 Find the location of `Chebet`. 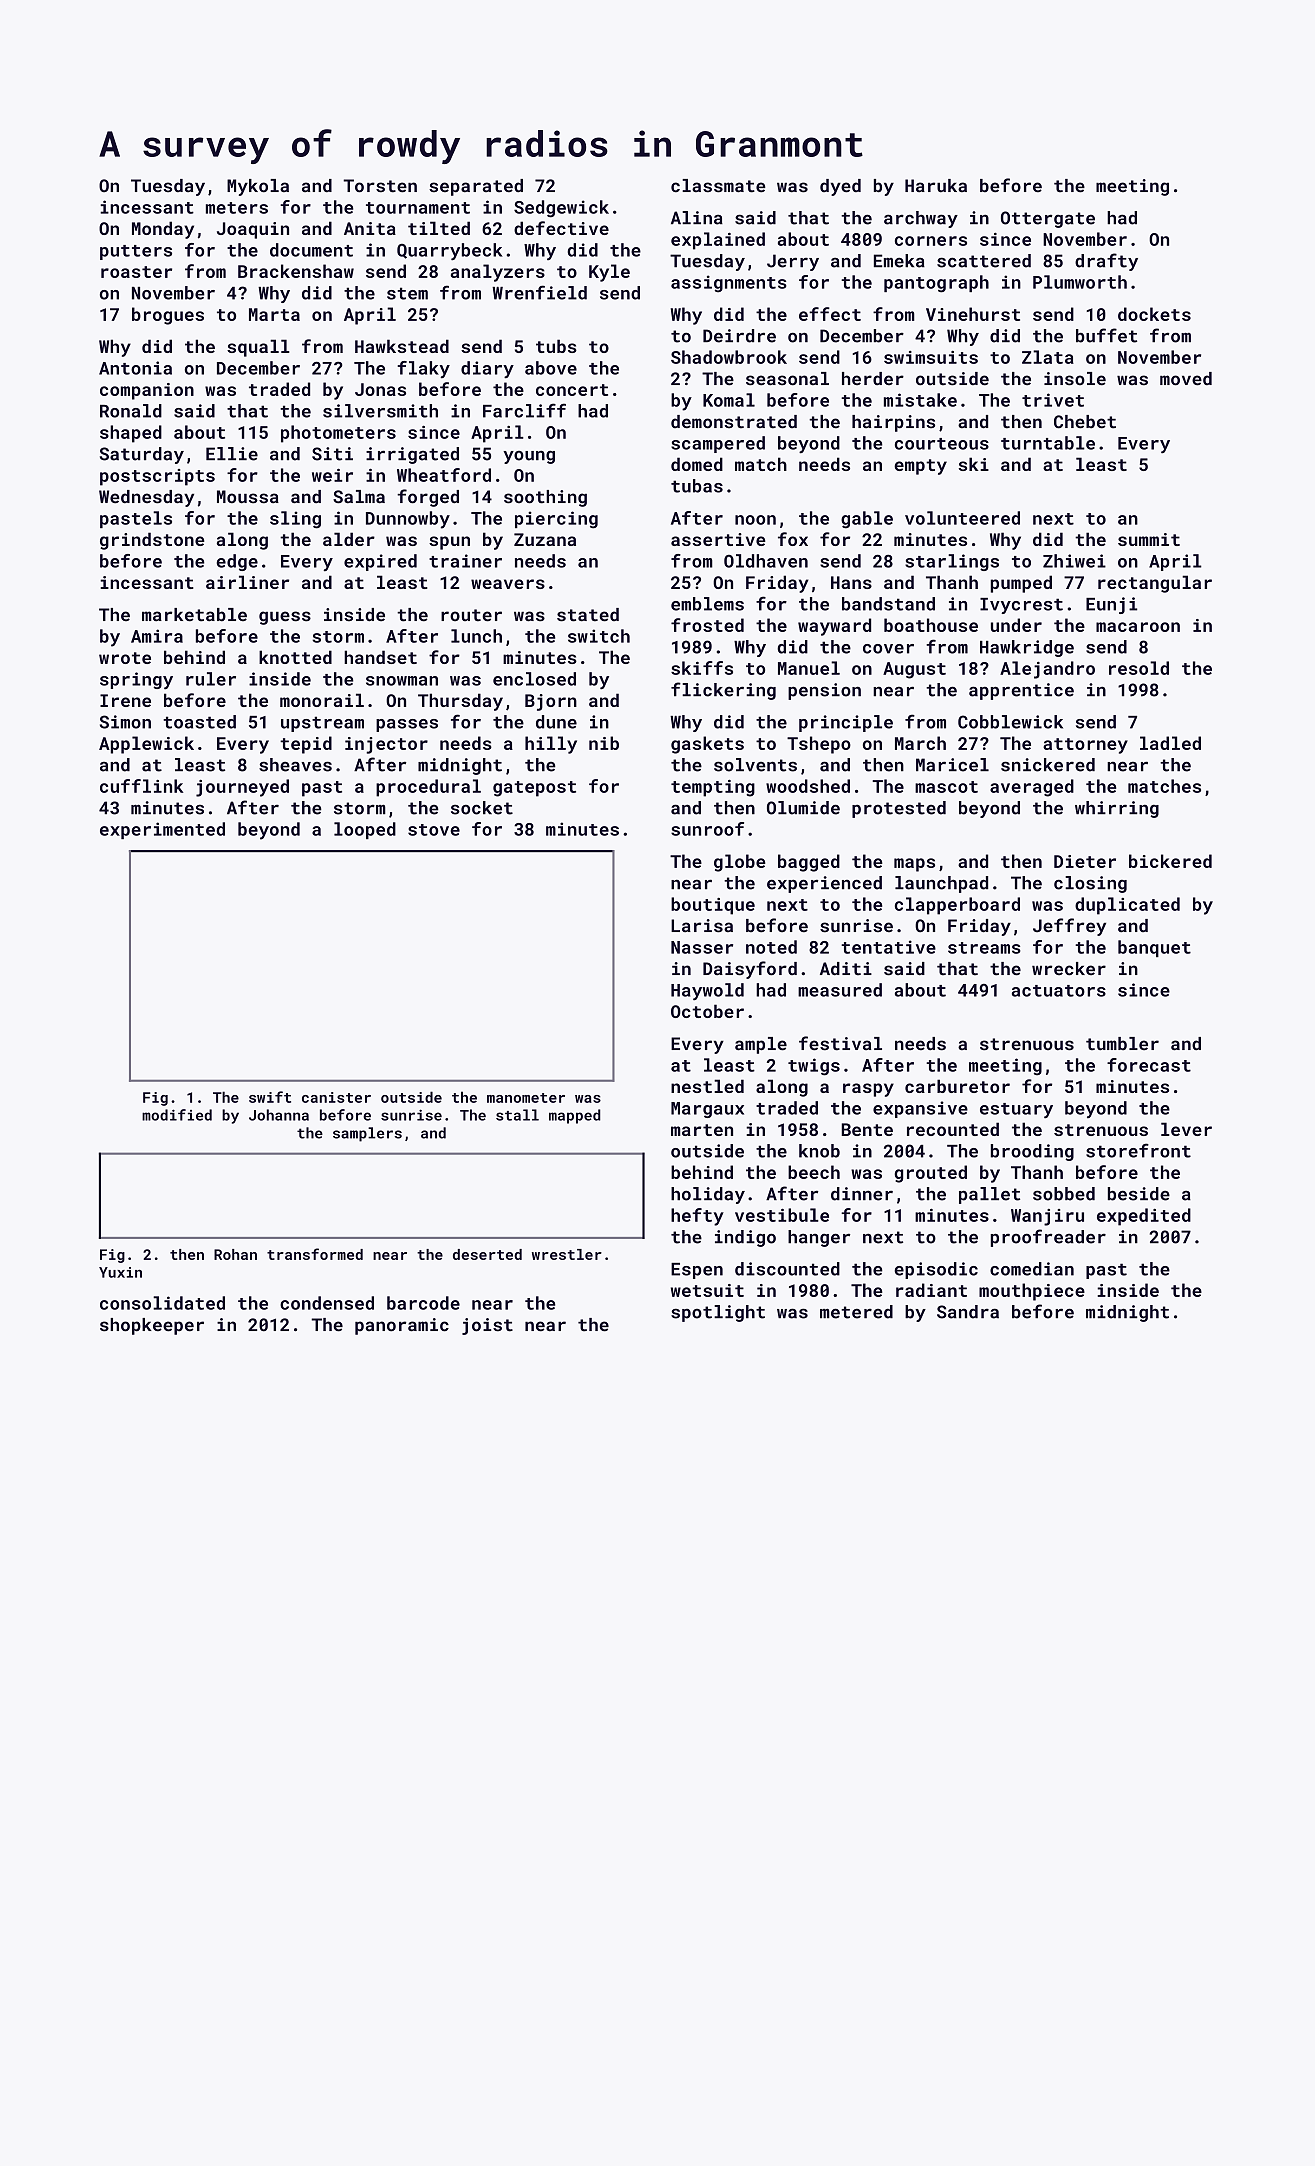

Chebet is located at coordinates (1085, 422).
